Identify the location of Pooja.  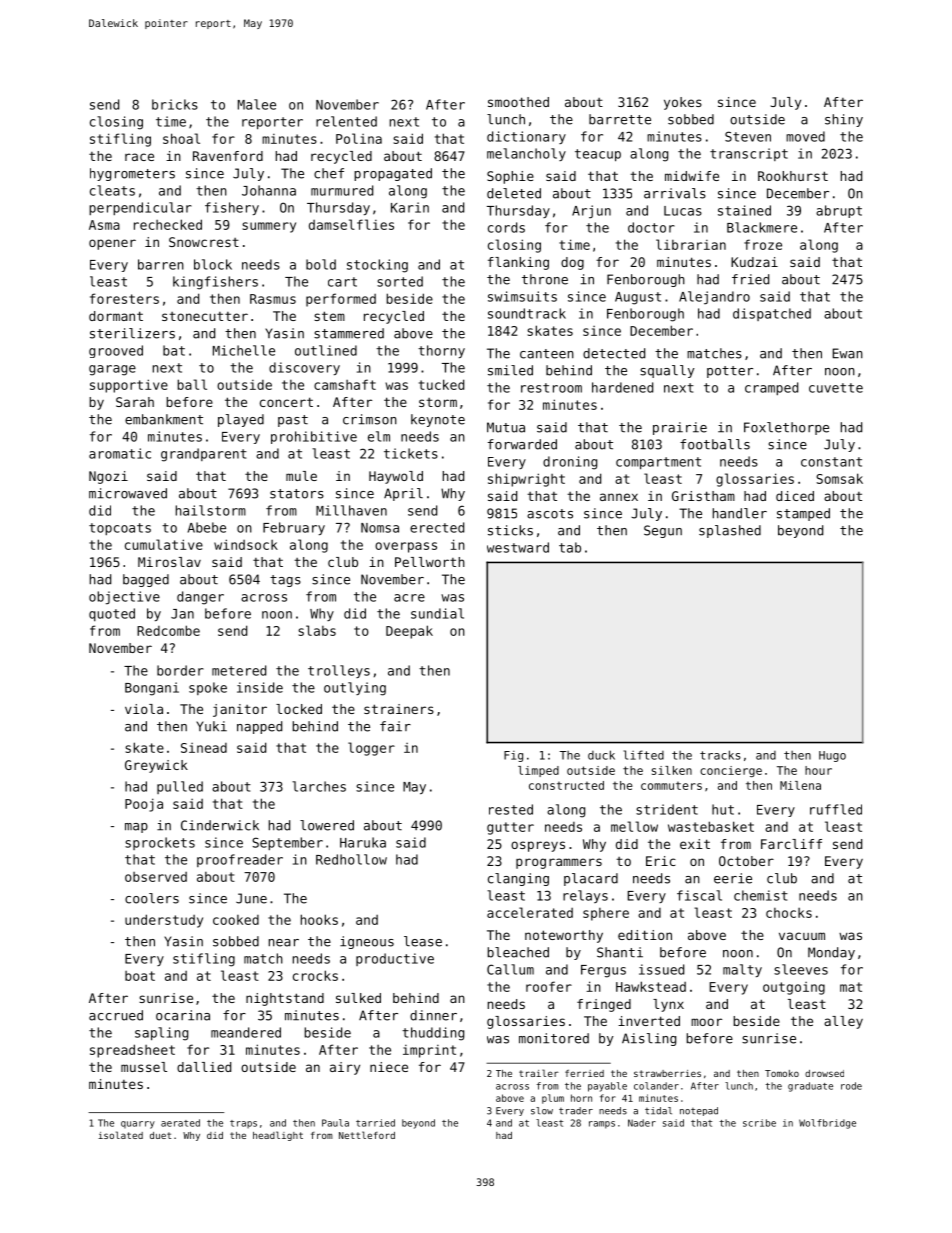
(144, 805).
